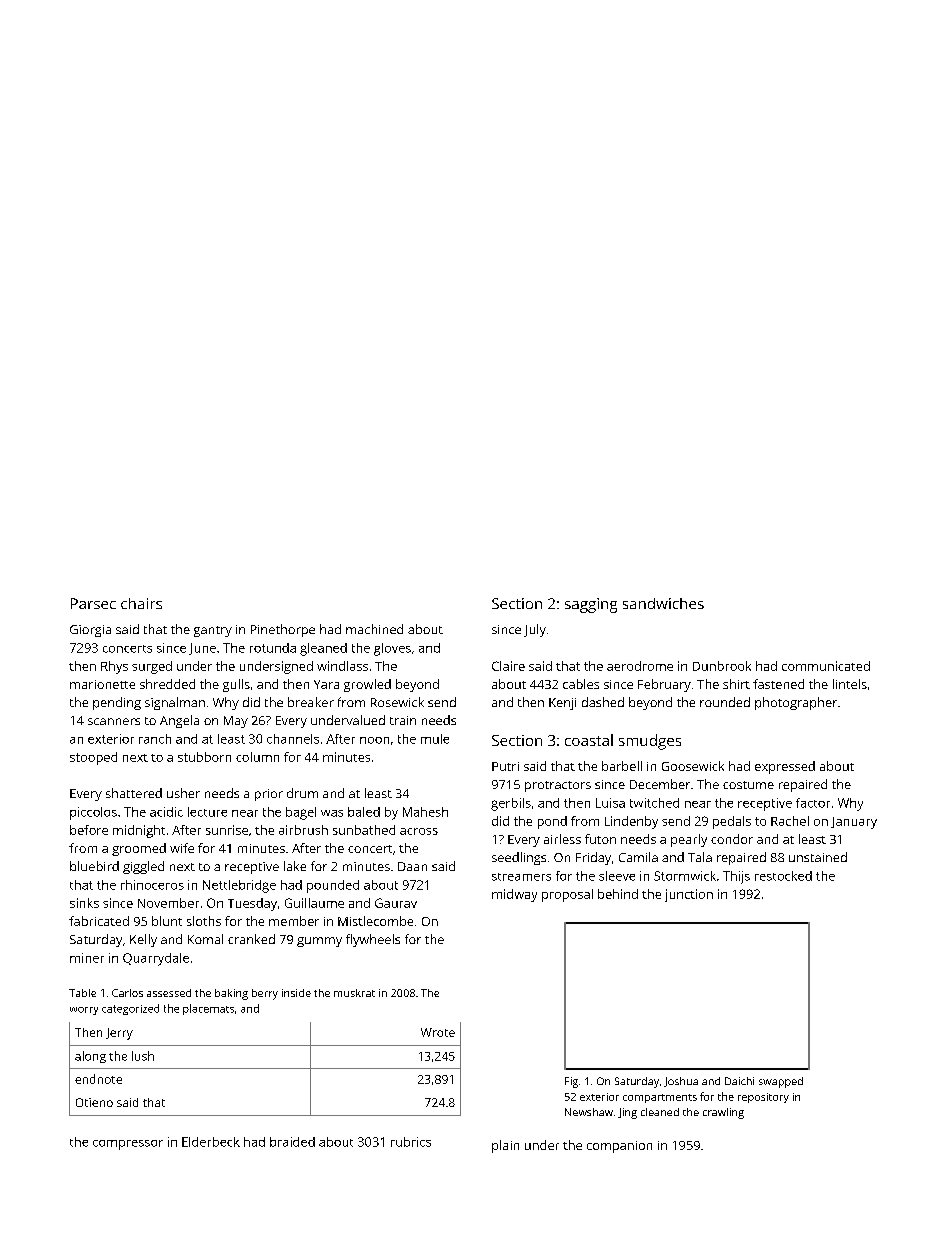  What do you see at coordinates (354, 993) in the screenshot?
I see `muskrat` at bounding box center [354, 993].
